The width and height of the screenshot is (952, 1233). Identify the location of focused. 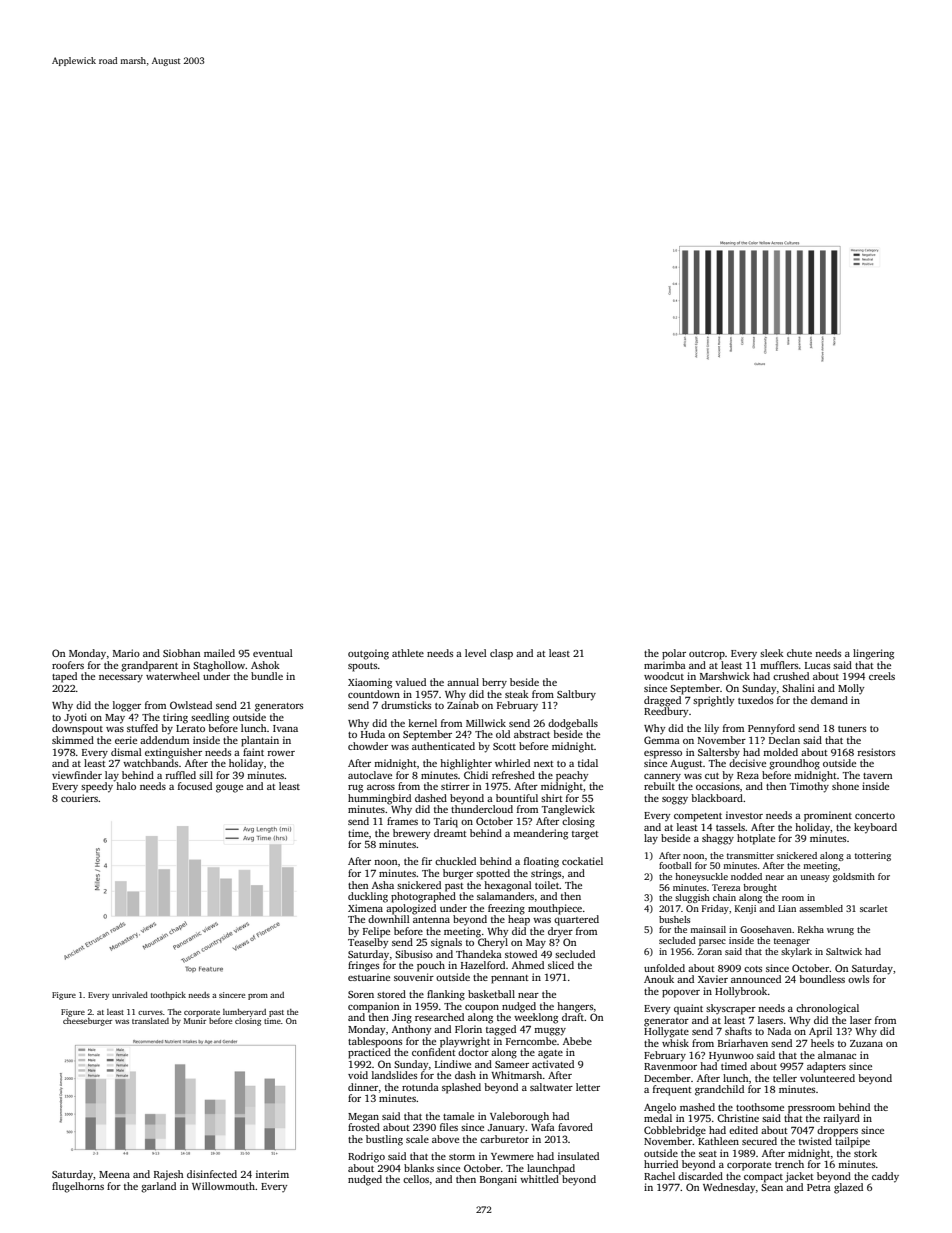
(195, 786).
